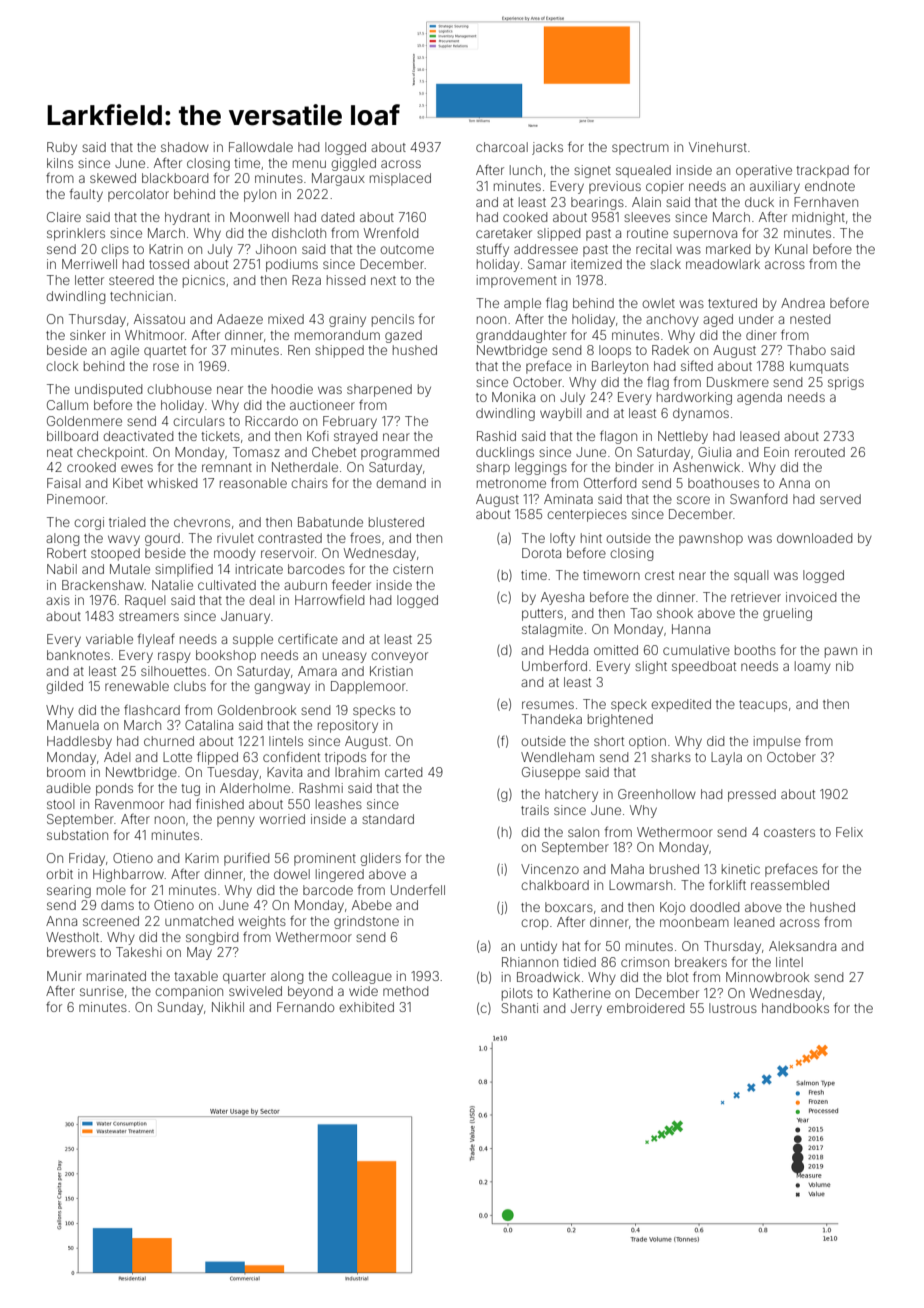 The height and width of the screenshot is (1308, 924). I want to click on Felix, so click(849, 832).
